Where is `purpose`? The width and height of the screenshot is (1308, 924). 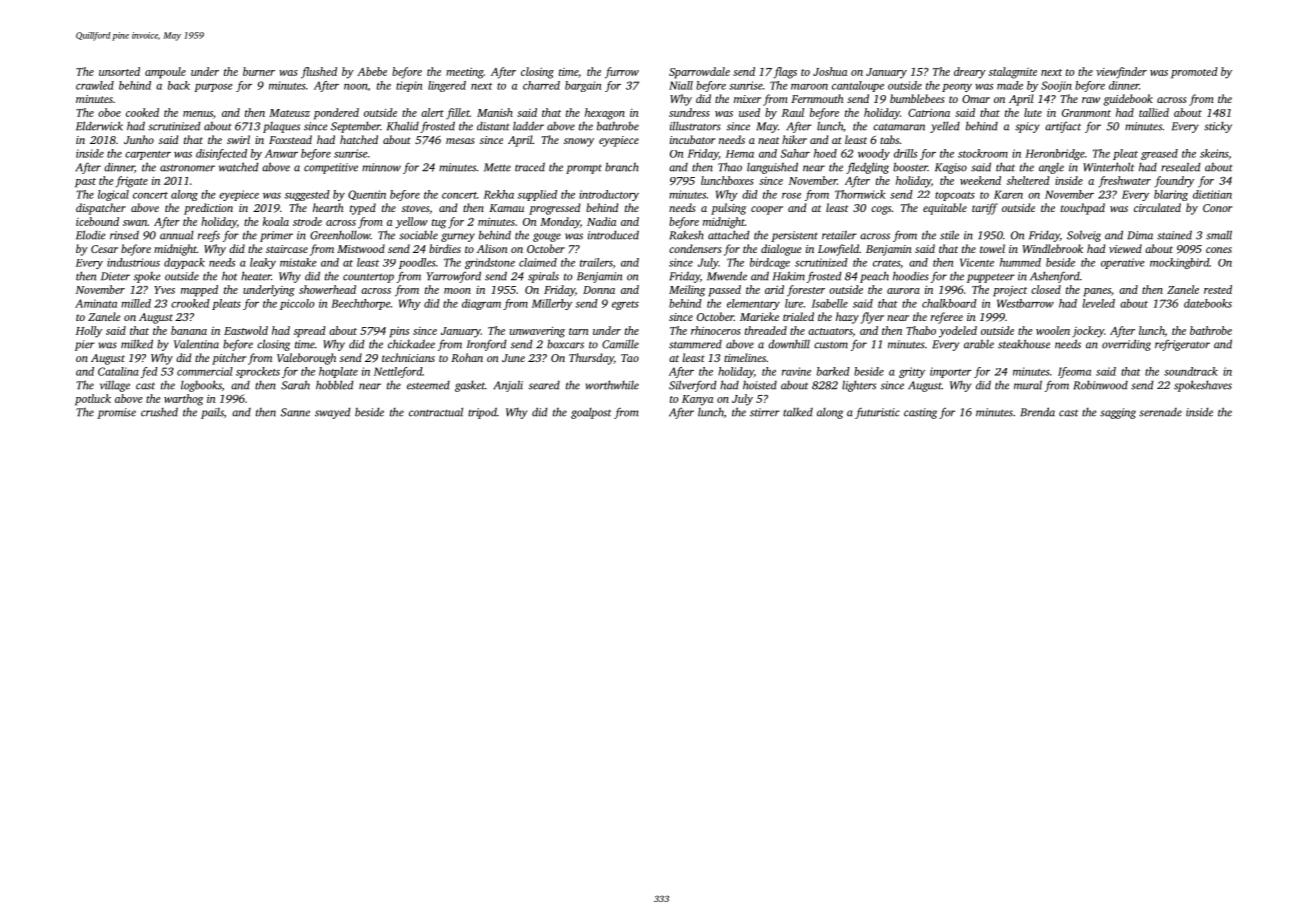
purpose is located at coordinates (213, 88).
